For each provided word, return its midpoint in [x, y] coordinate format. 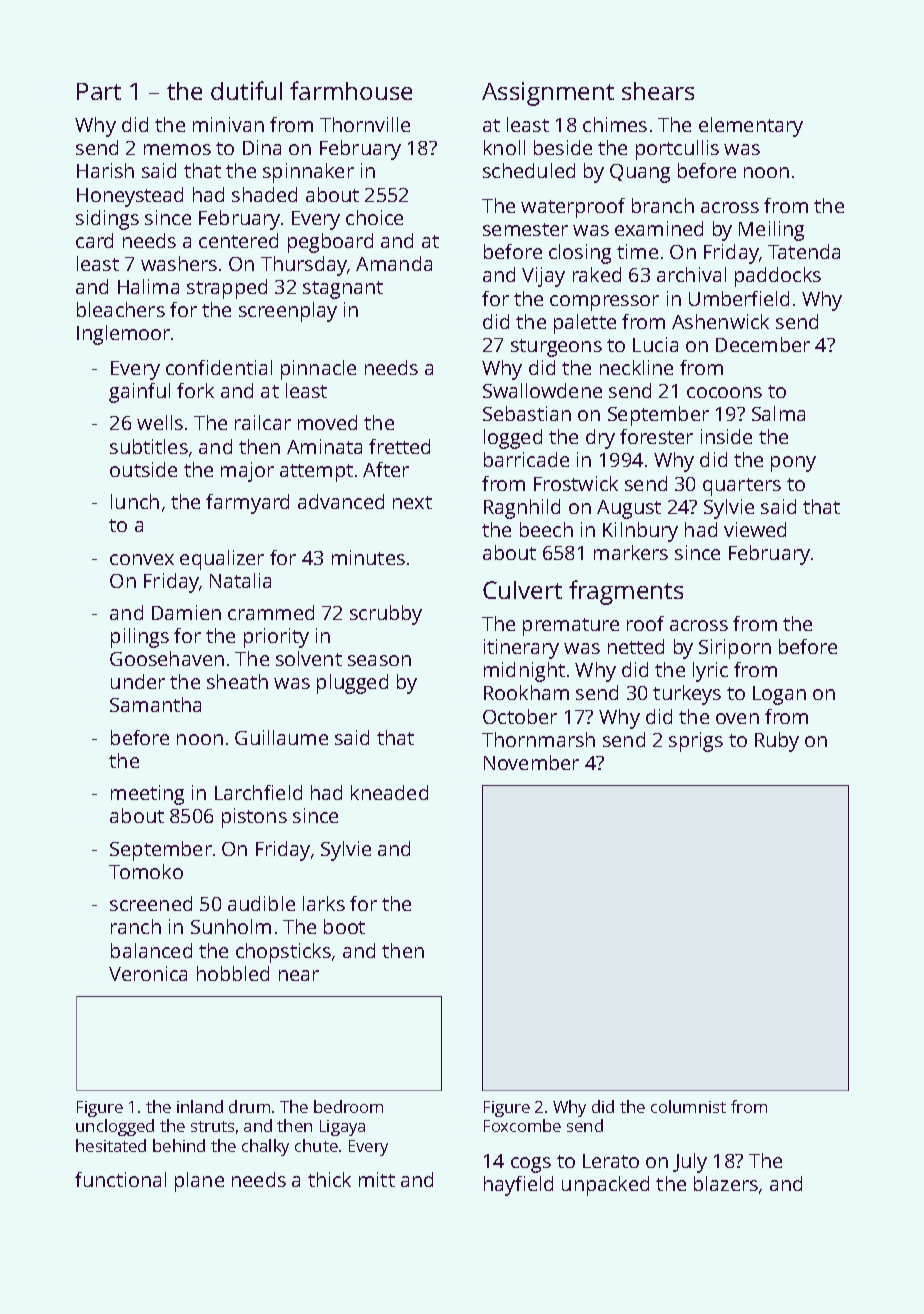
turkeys [687, 695]
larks [324, 903]
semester [525, 229]
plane [199, 1182]
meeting [147, 795]
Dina [262, 147]
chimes [615, 124]
